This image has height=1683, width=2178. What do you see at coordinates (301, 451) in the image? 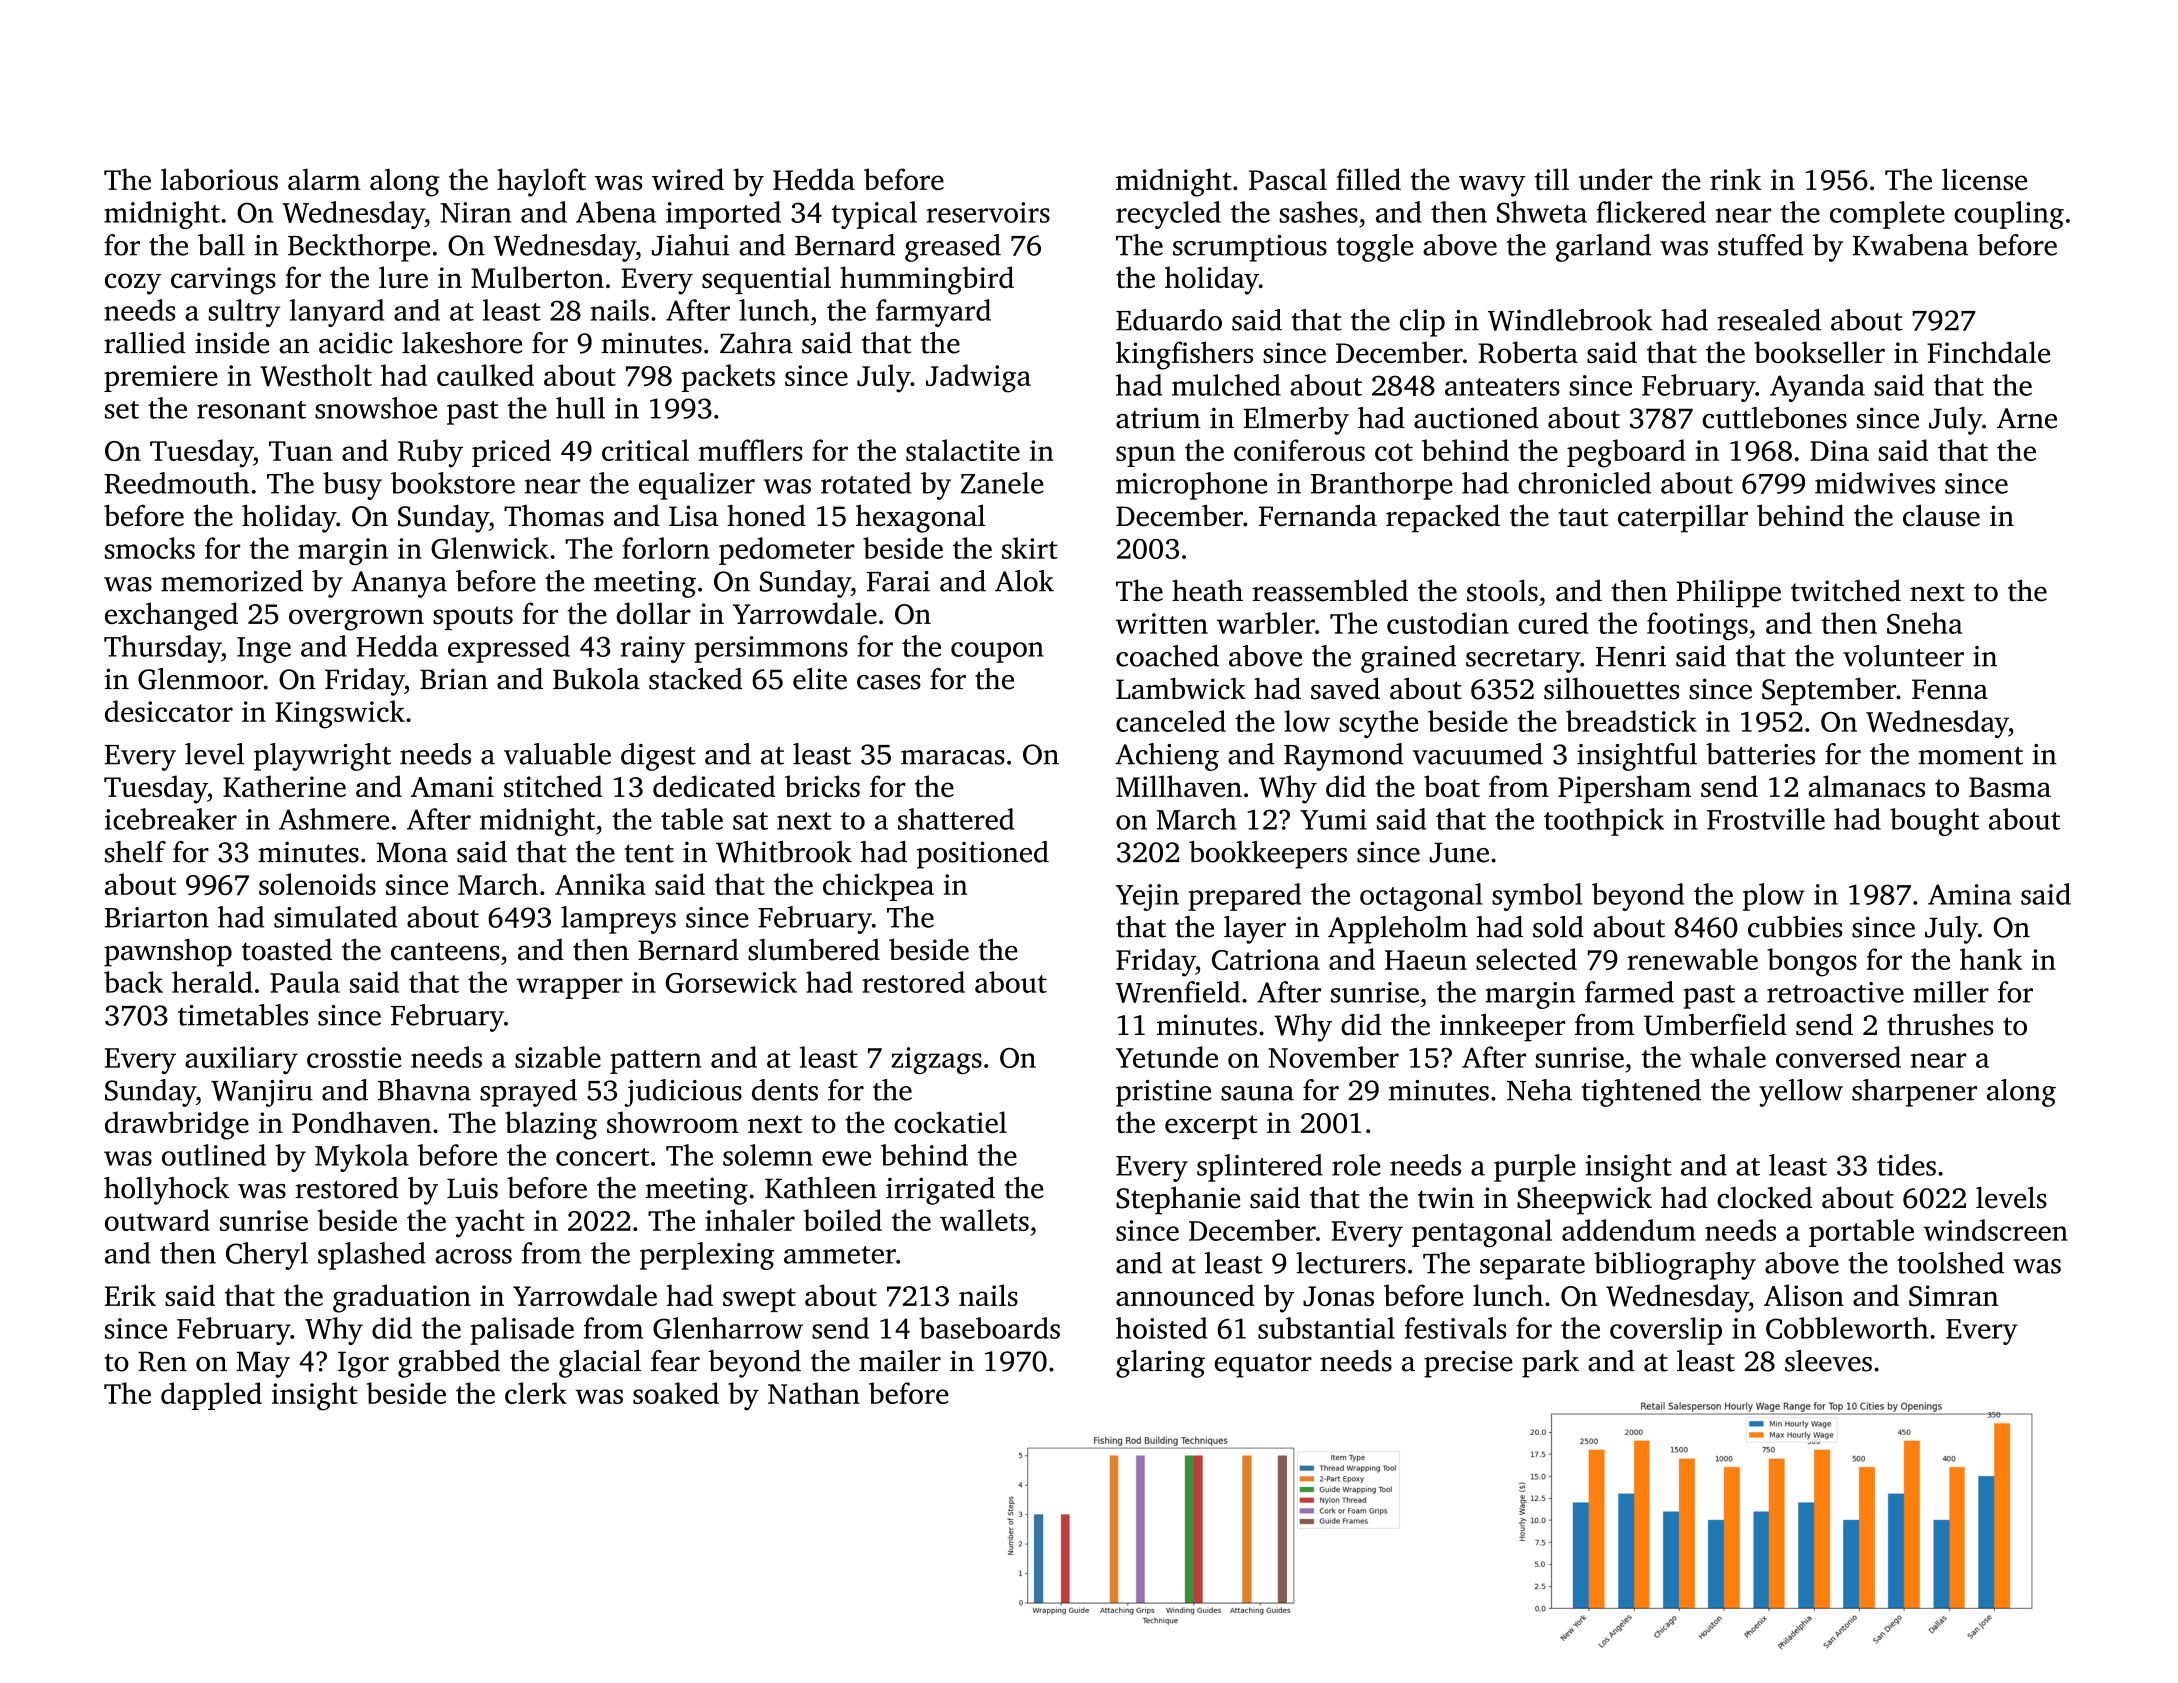
I see `Tuan` at bounding box center [301, 451].
